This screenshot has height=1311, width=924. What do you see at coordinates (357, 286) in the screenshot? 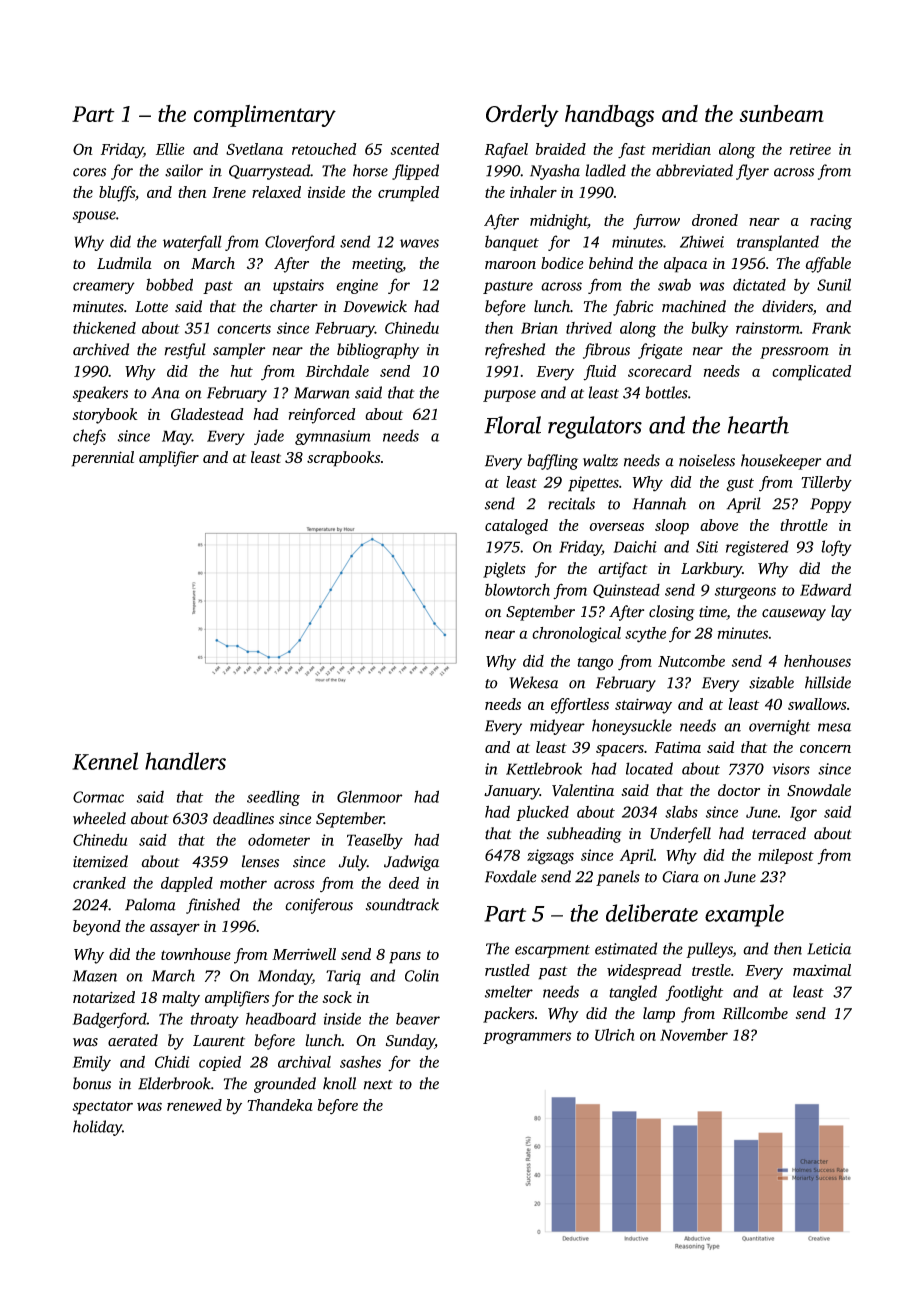
I see `engine` at bounding box center [357, 286].
